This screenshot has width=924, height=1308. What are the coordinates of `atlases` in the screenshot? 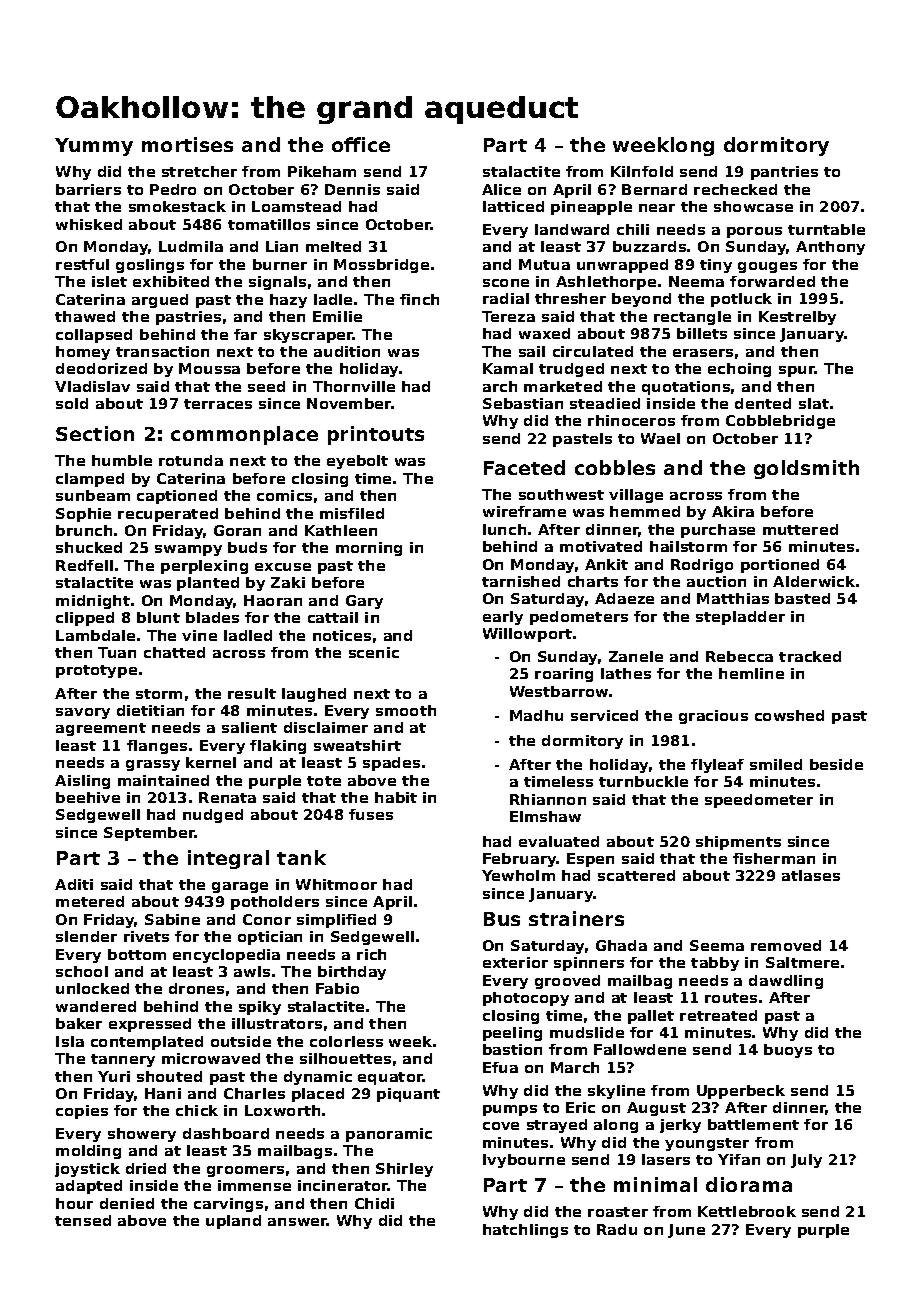 It's located at (811, 875).
